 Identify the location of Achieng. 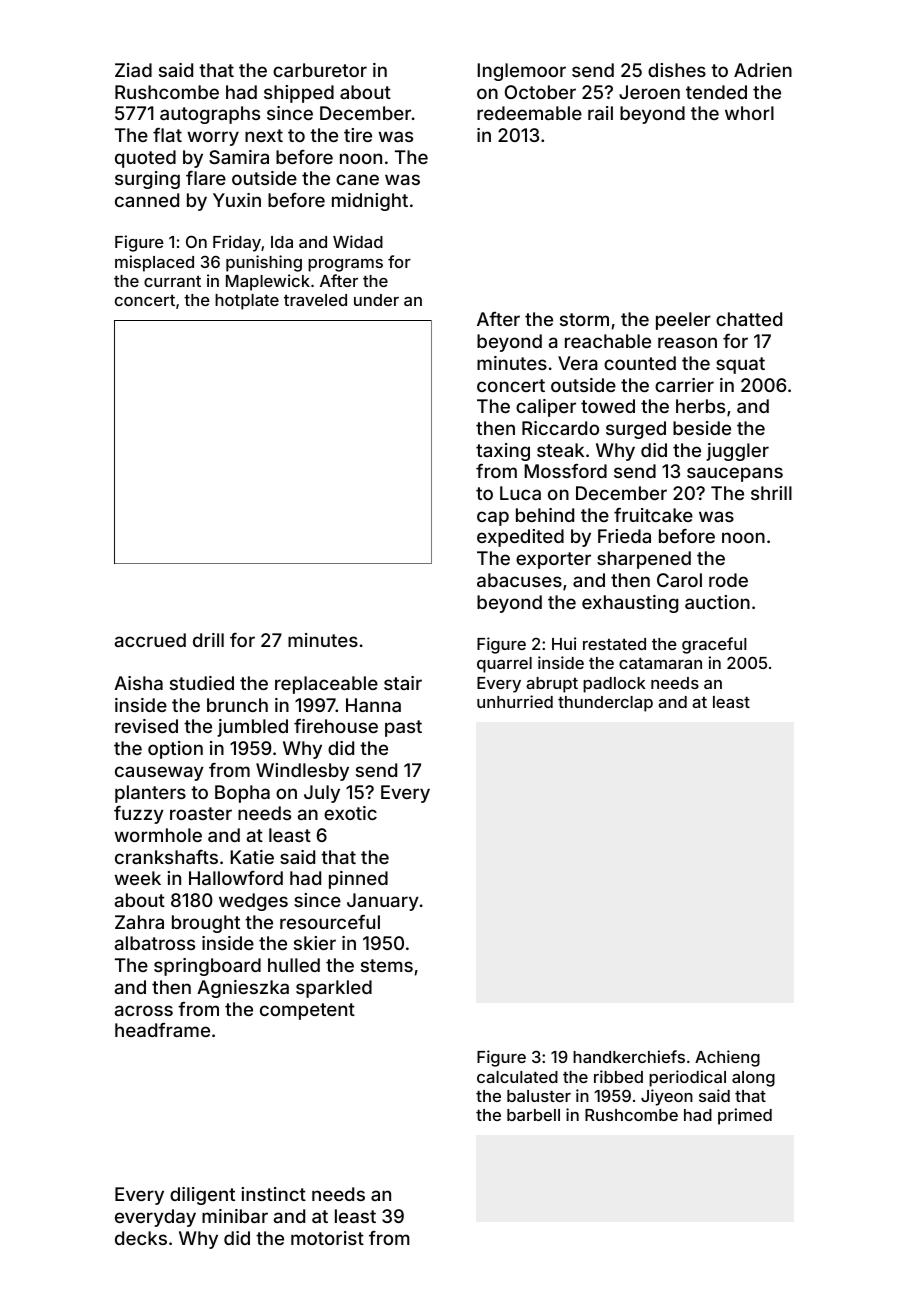
(727, 1058).
